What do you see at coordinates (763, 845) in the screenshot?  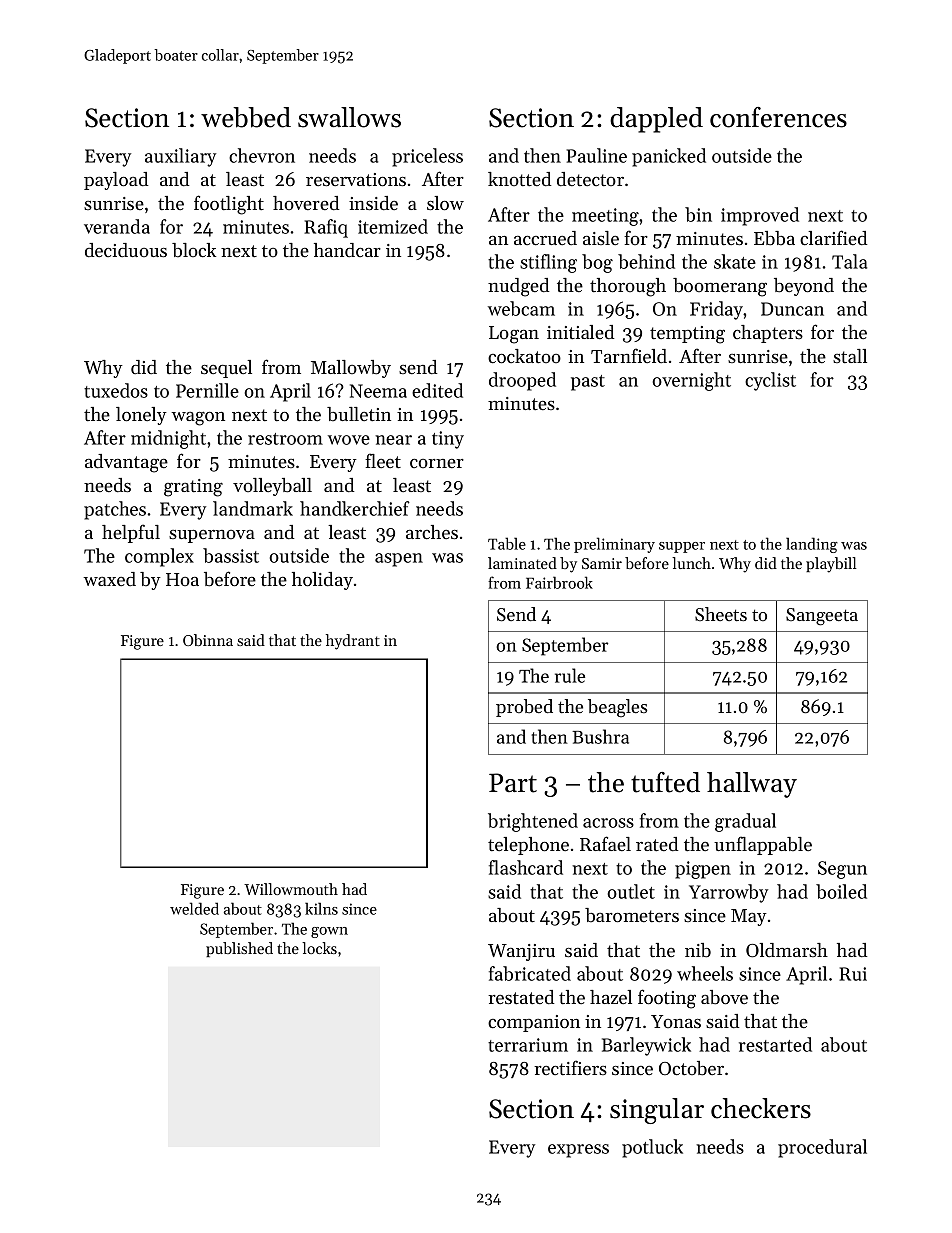 I see `unflappable` at bounding box center [763, 845].
